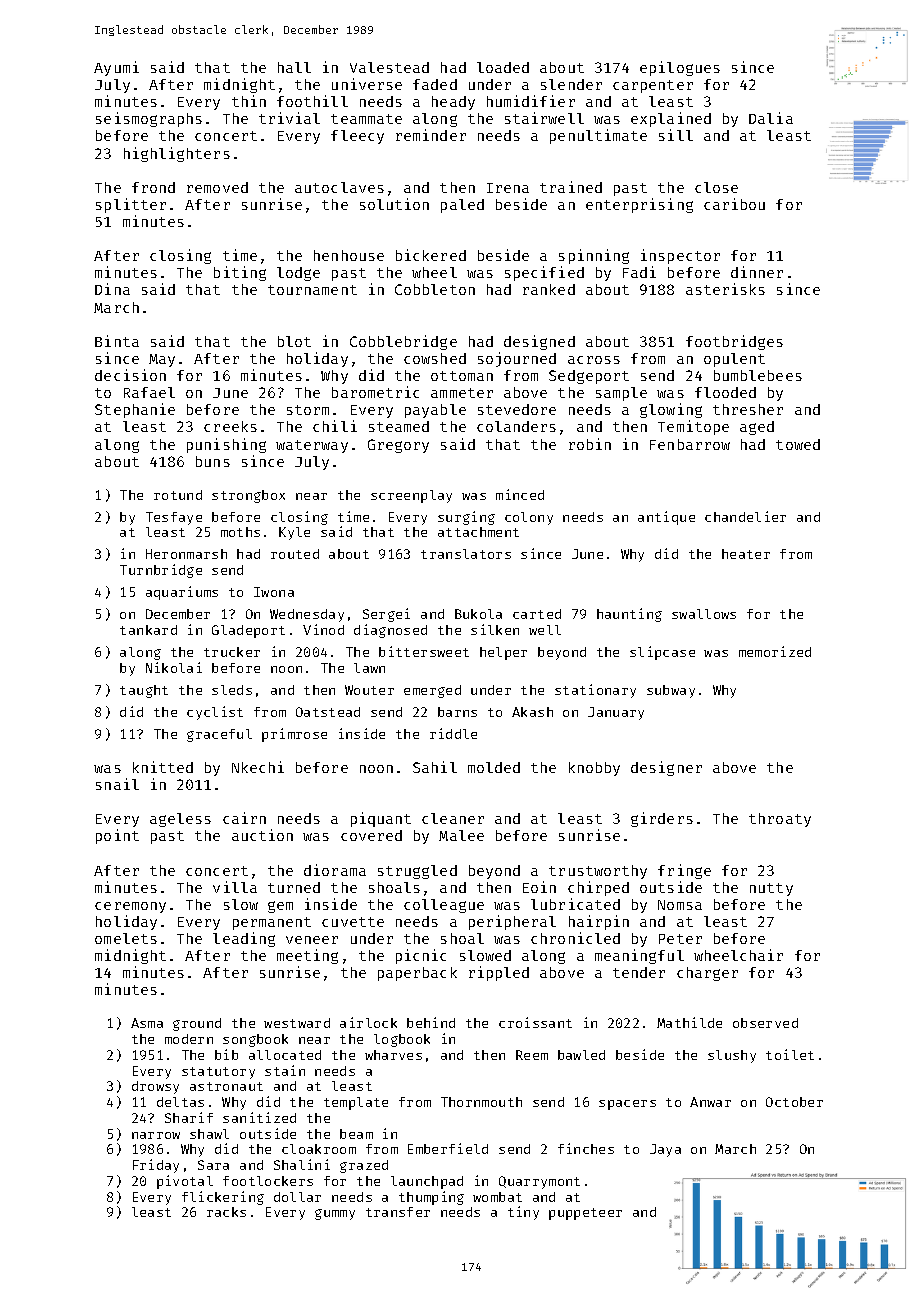 The image size is (924, 1308). What do you see at coordinates (226, 1054) in the page?
I see `bib` at bounding box center [226, 1054].
